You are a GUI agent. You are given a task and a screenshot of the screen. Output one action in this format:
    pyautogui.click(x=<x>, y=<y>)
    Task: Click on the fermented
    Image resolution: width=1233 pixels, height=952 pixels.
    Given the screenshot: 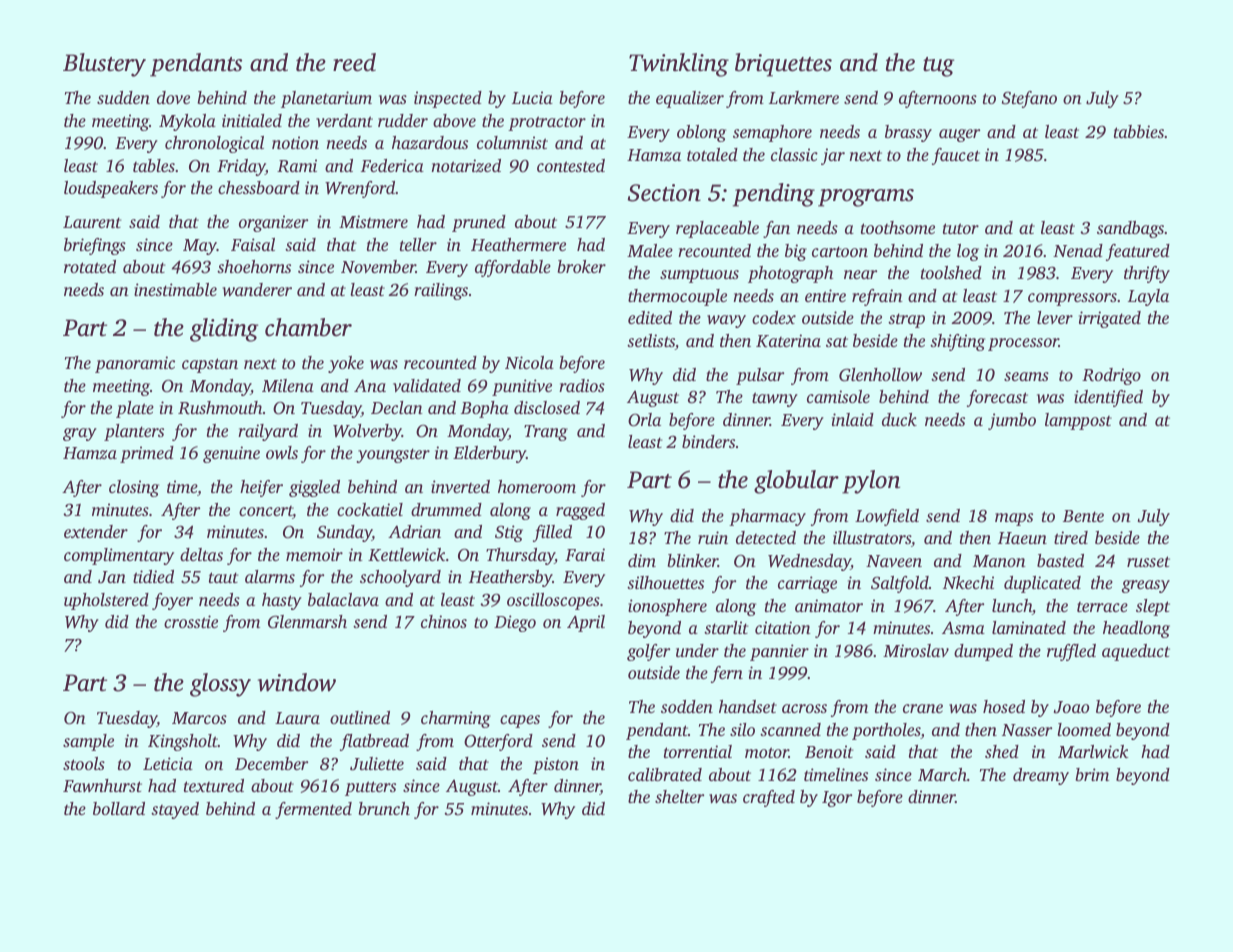 What is the action you would take?
    pyautogui.click(x=313, y=810)
